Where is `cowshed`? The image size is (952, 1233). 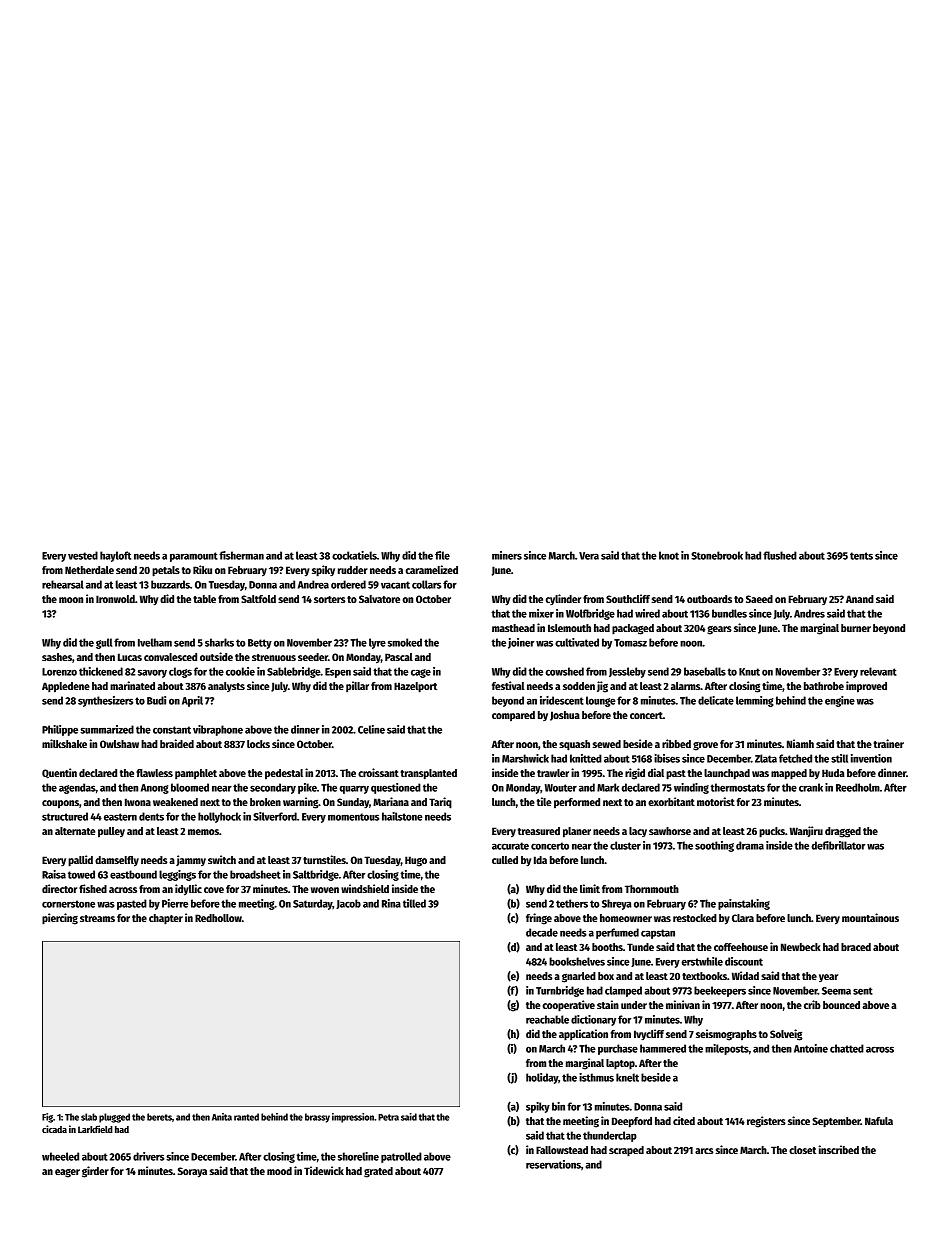 cowshed is located at coordinates (565, 671).
